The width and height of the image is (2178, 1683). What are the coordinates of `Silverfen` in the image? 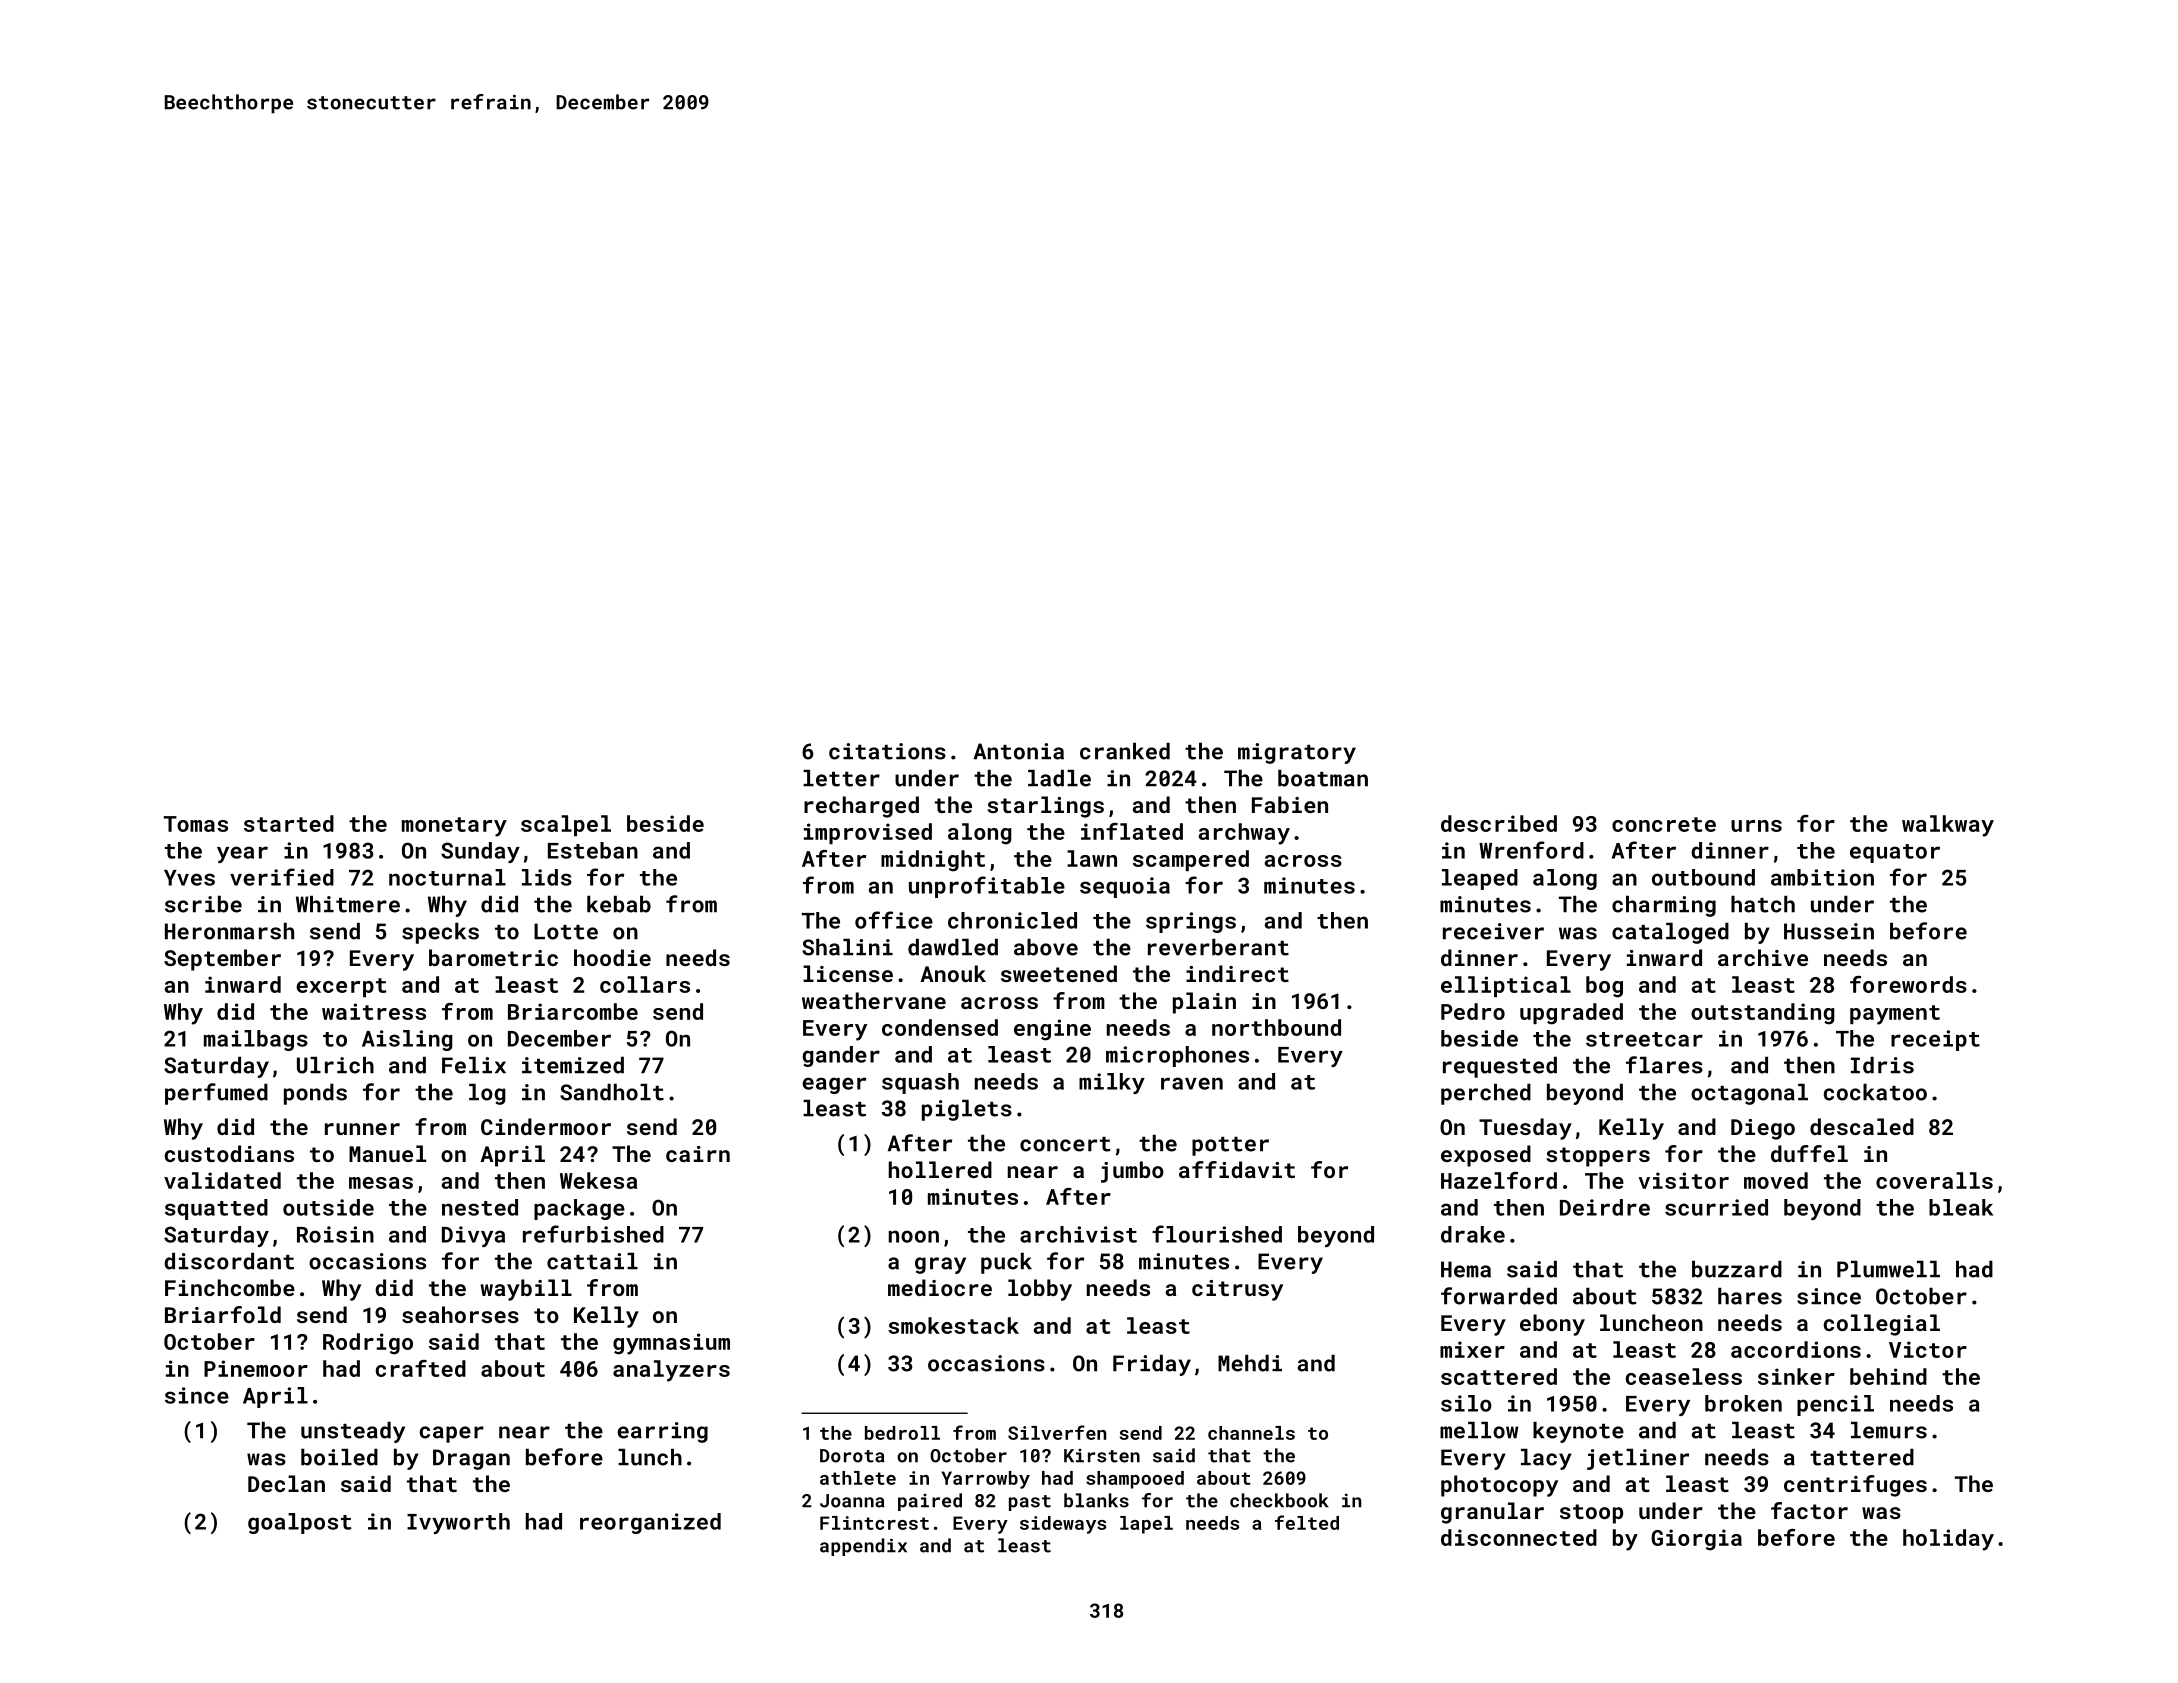 It's located at (1057, 1432).
